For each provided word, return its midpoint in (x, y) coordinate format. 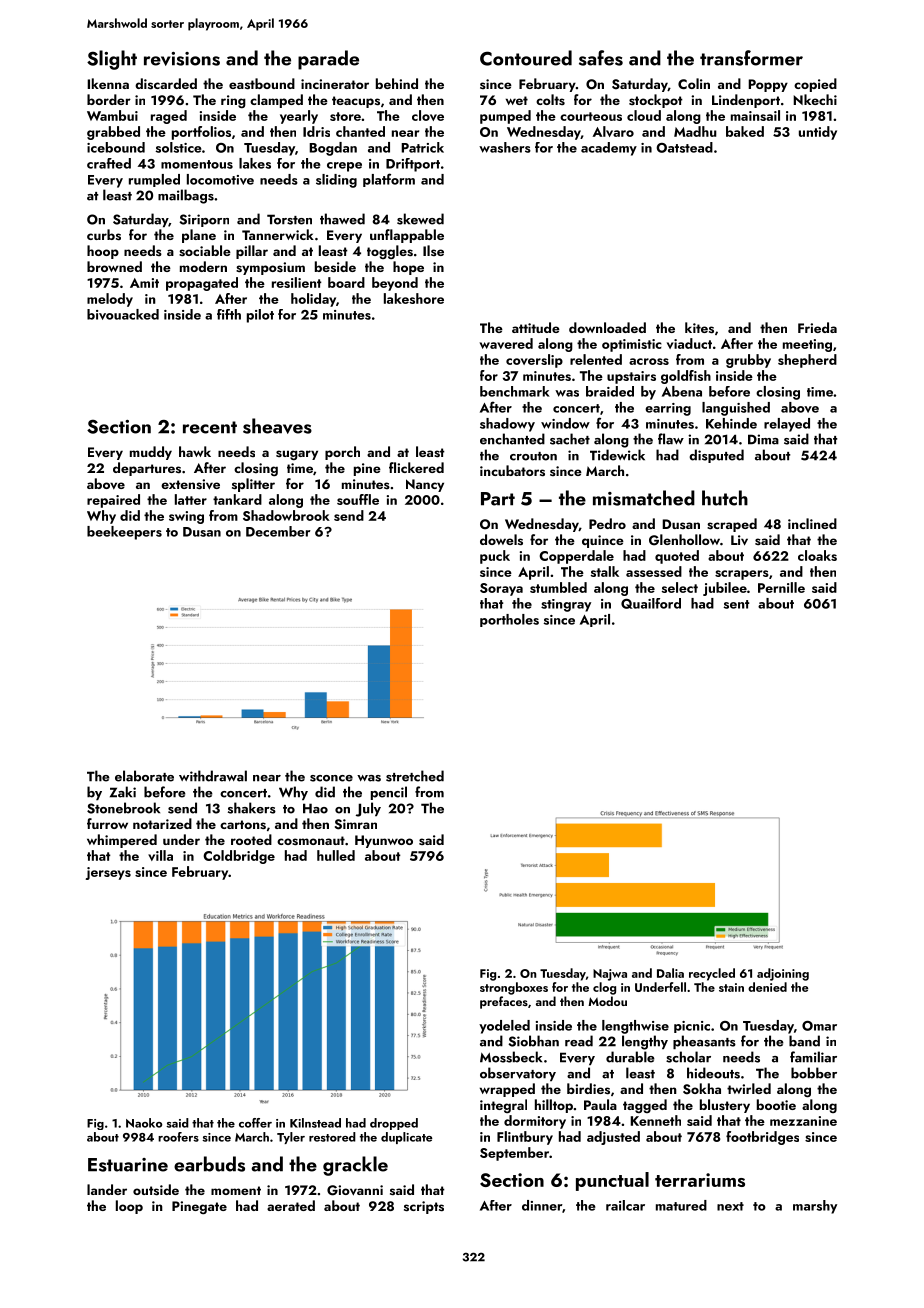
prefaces (504, 1002)
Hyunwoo (384, 841)
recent (210, 427)
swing (186, 517)
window (565, 423)
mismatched (644, 498)
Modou (607, 1001)
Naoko (144, 1123)
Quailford (651, 603)
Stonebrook (123, 808)
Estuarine (128, 1165)
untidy (818, 133)
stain (731, 987)
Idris (316, 131)
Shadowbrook (286, 515)
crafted (109, 163)
